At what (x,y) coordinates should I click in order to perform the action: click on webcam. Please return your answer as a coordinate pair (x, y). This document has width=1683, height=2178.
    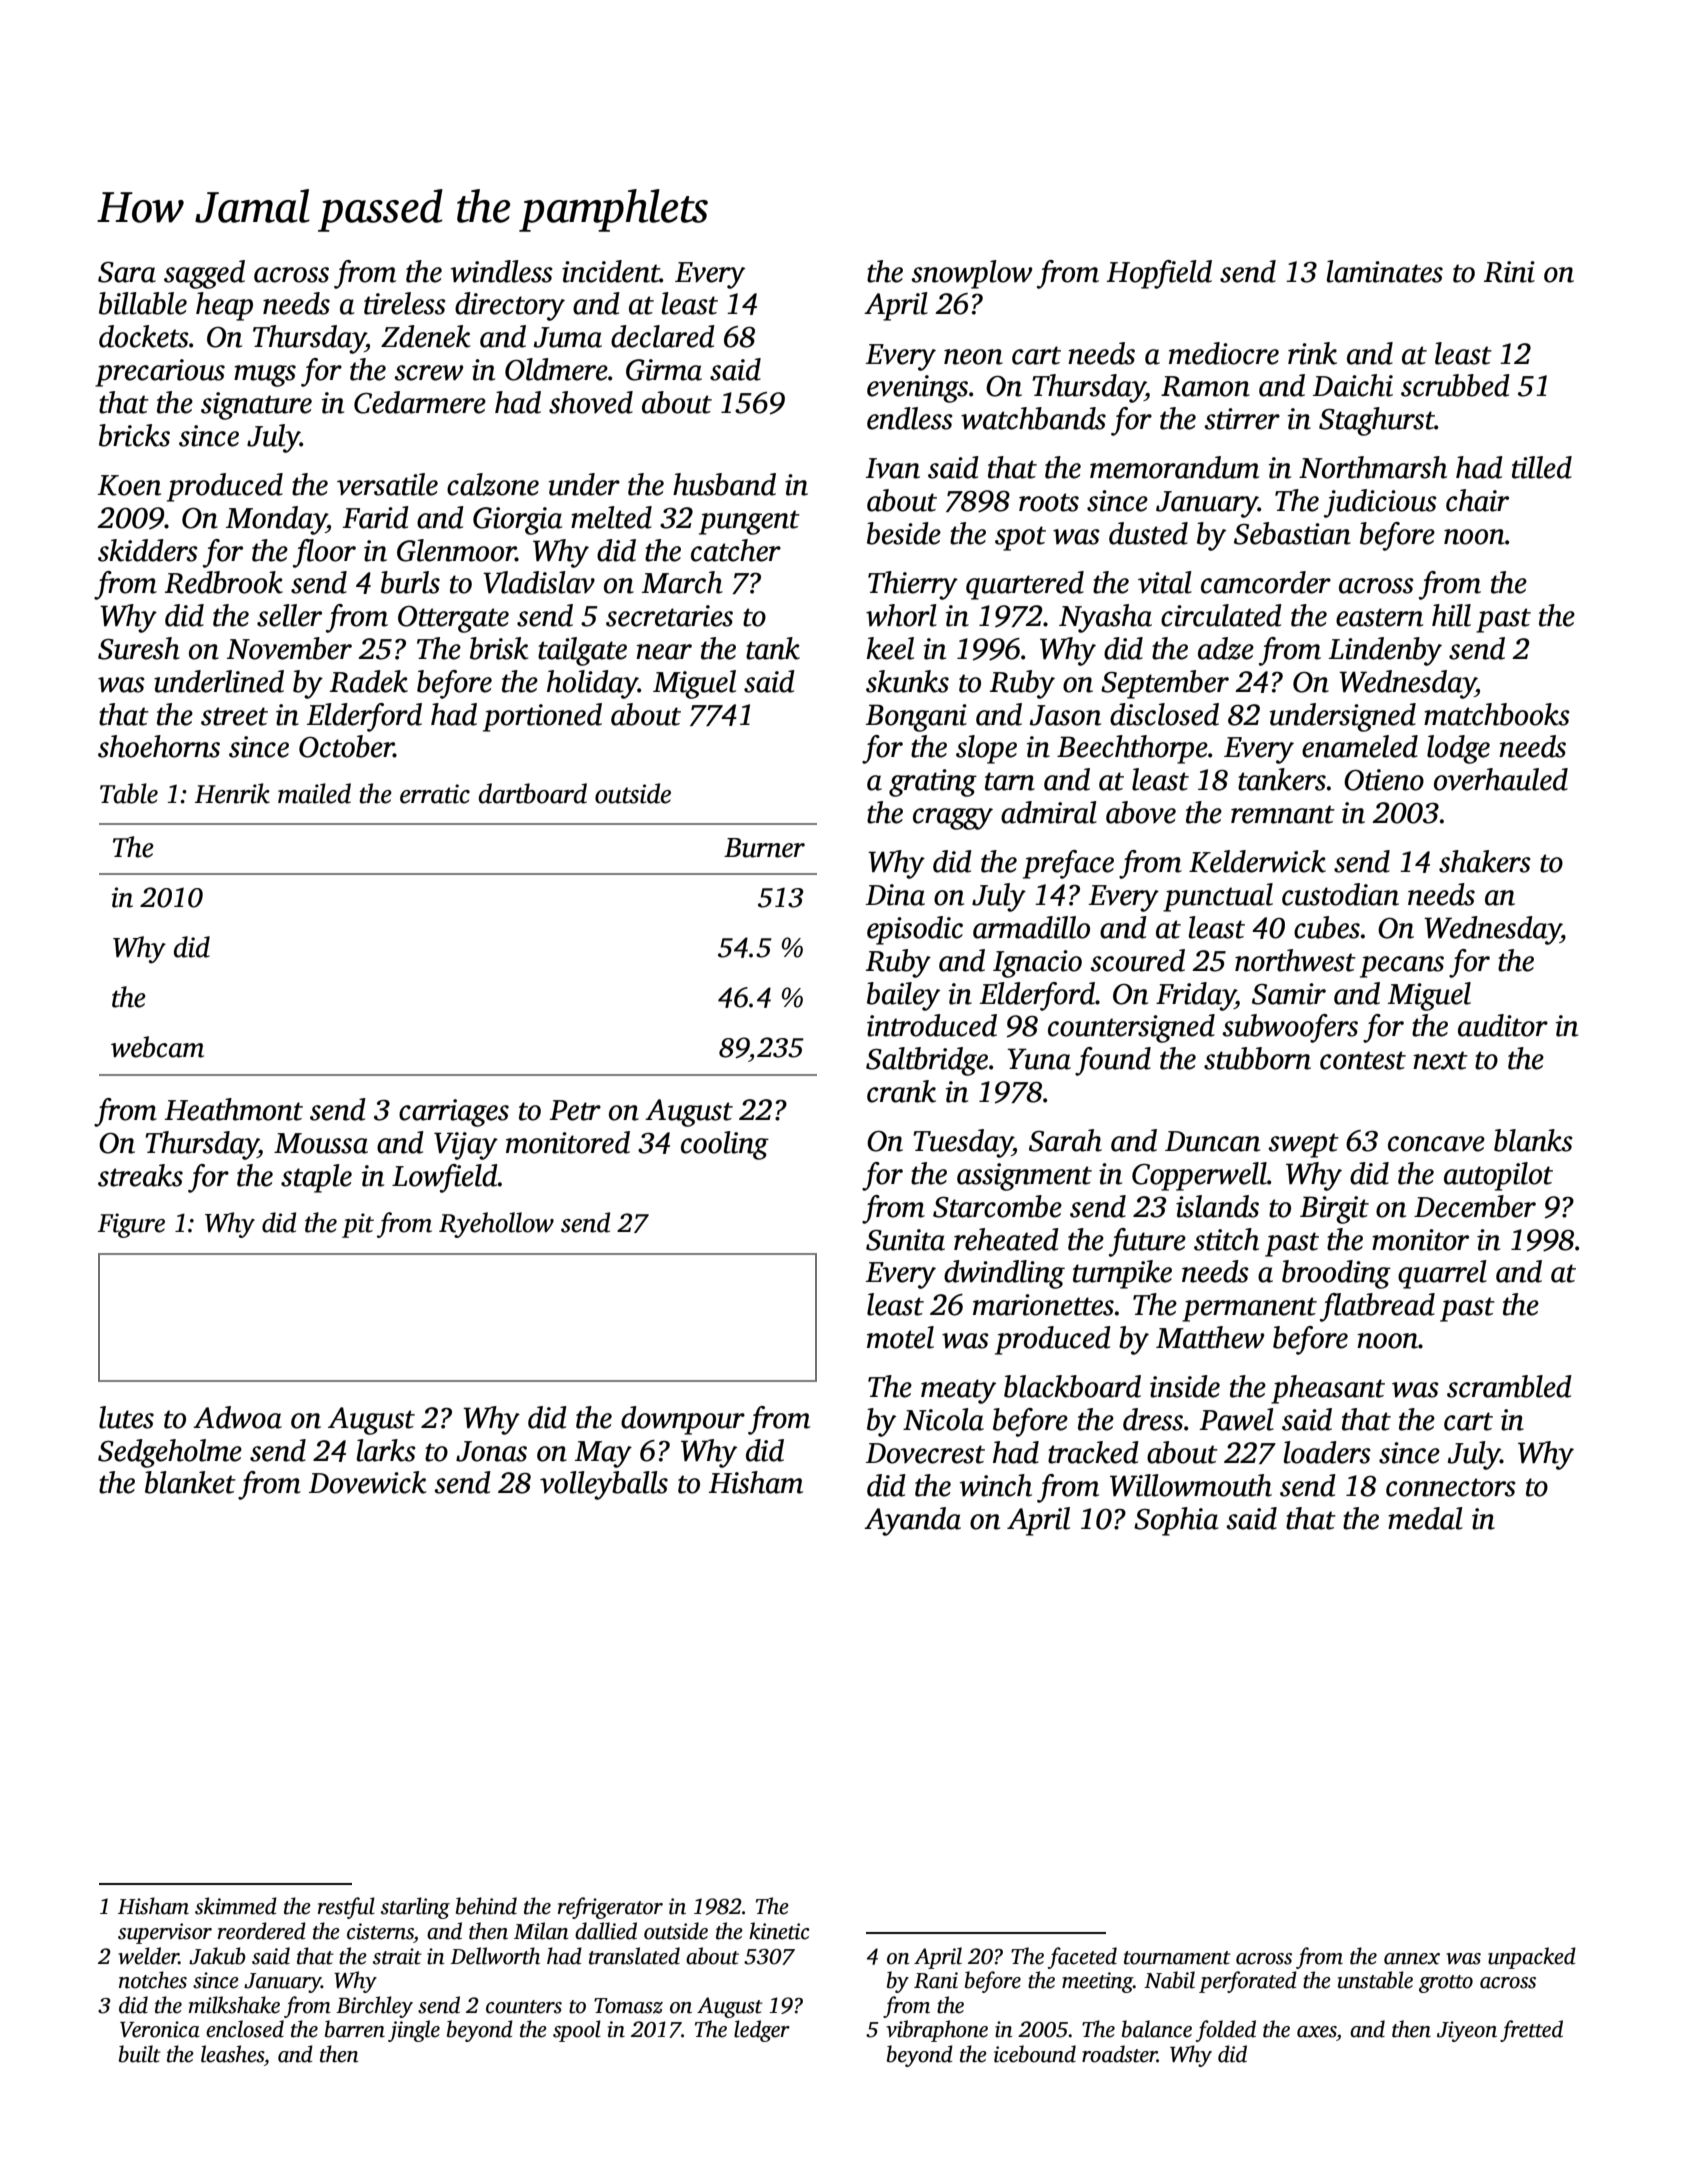
    Looking at the image, I should click on (157, 1047).
